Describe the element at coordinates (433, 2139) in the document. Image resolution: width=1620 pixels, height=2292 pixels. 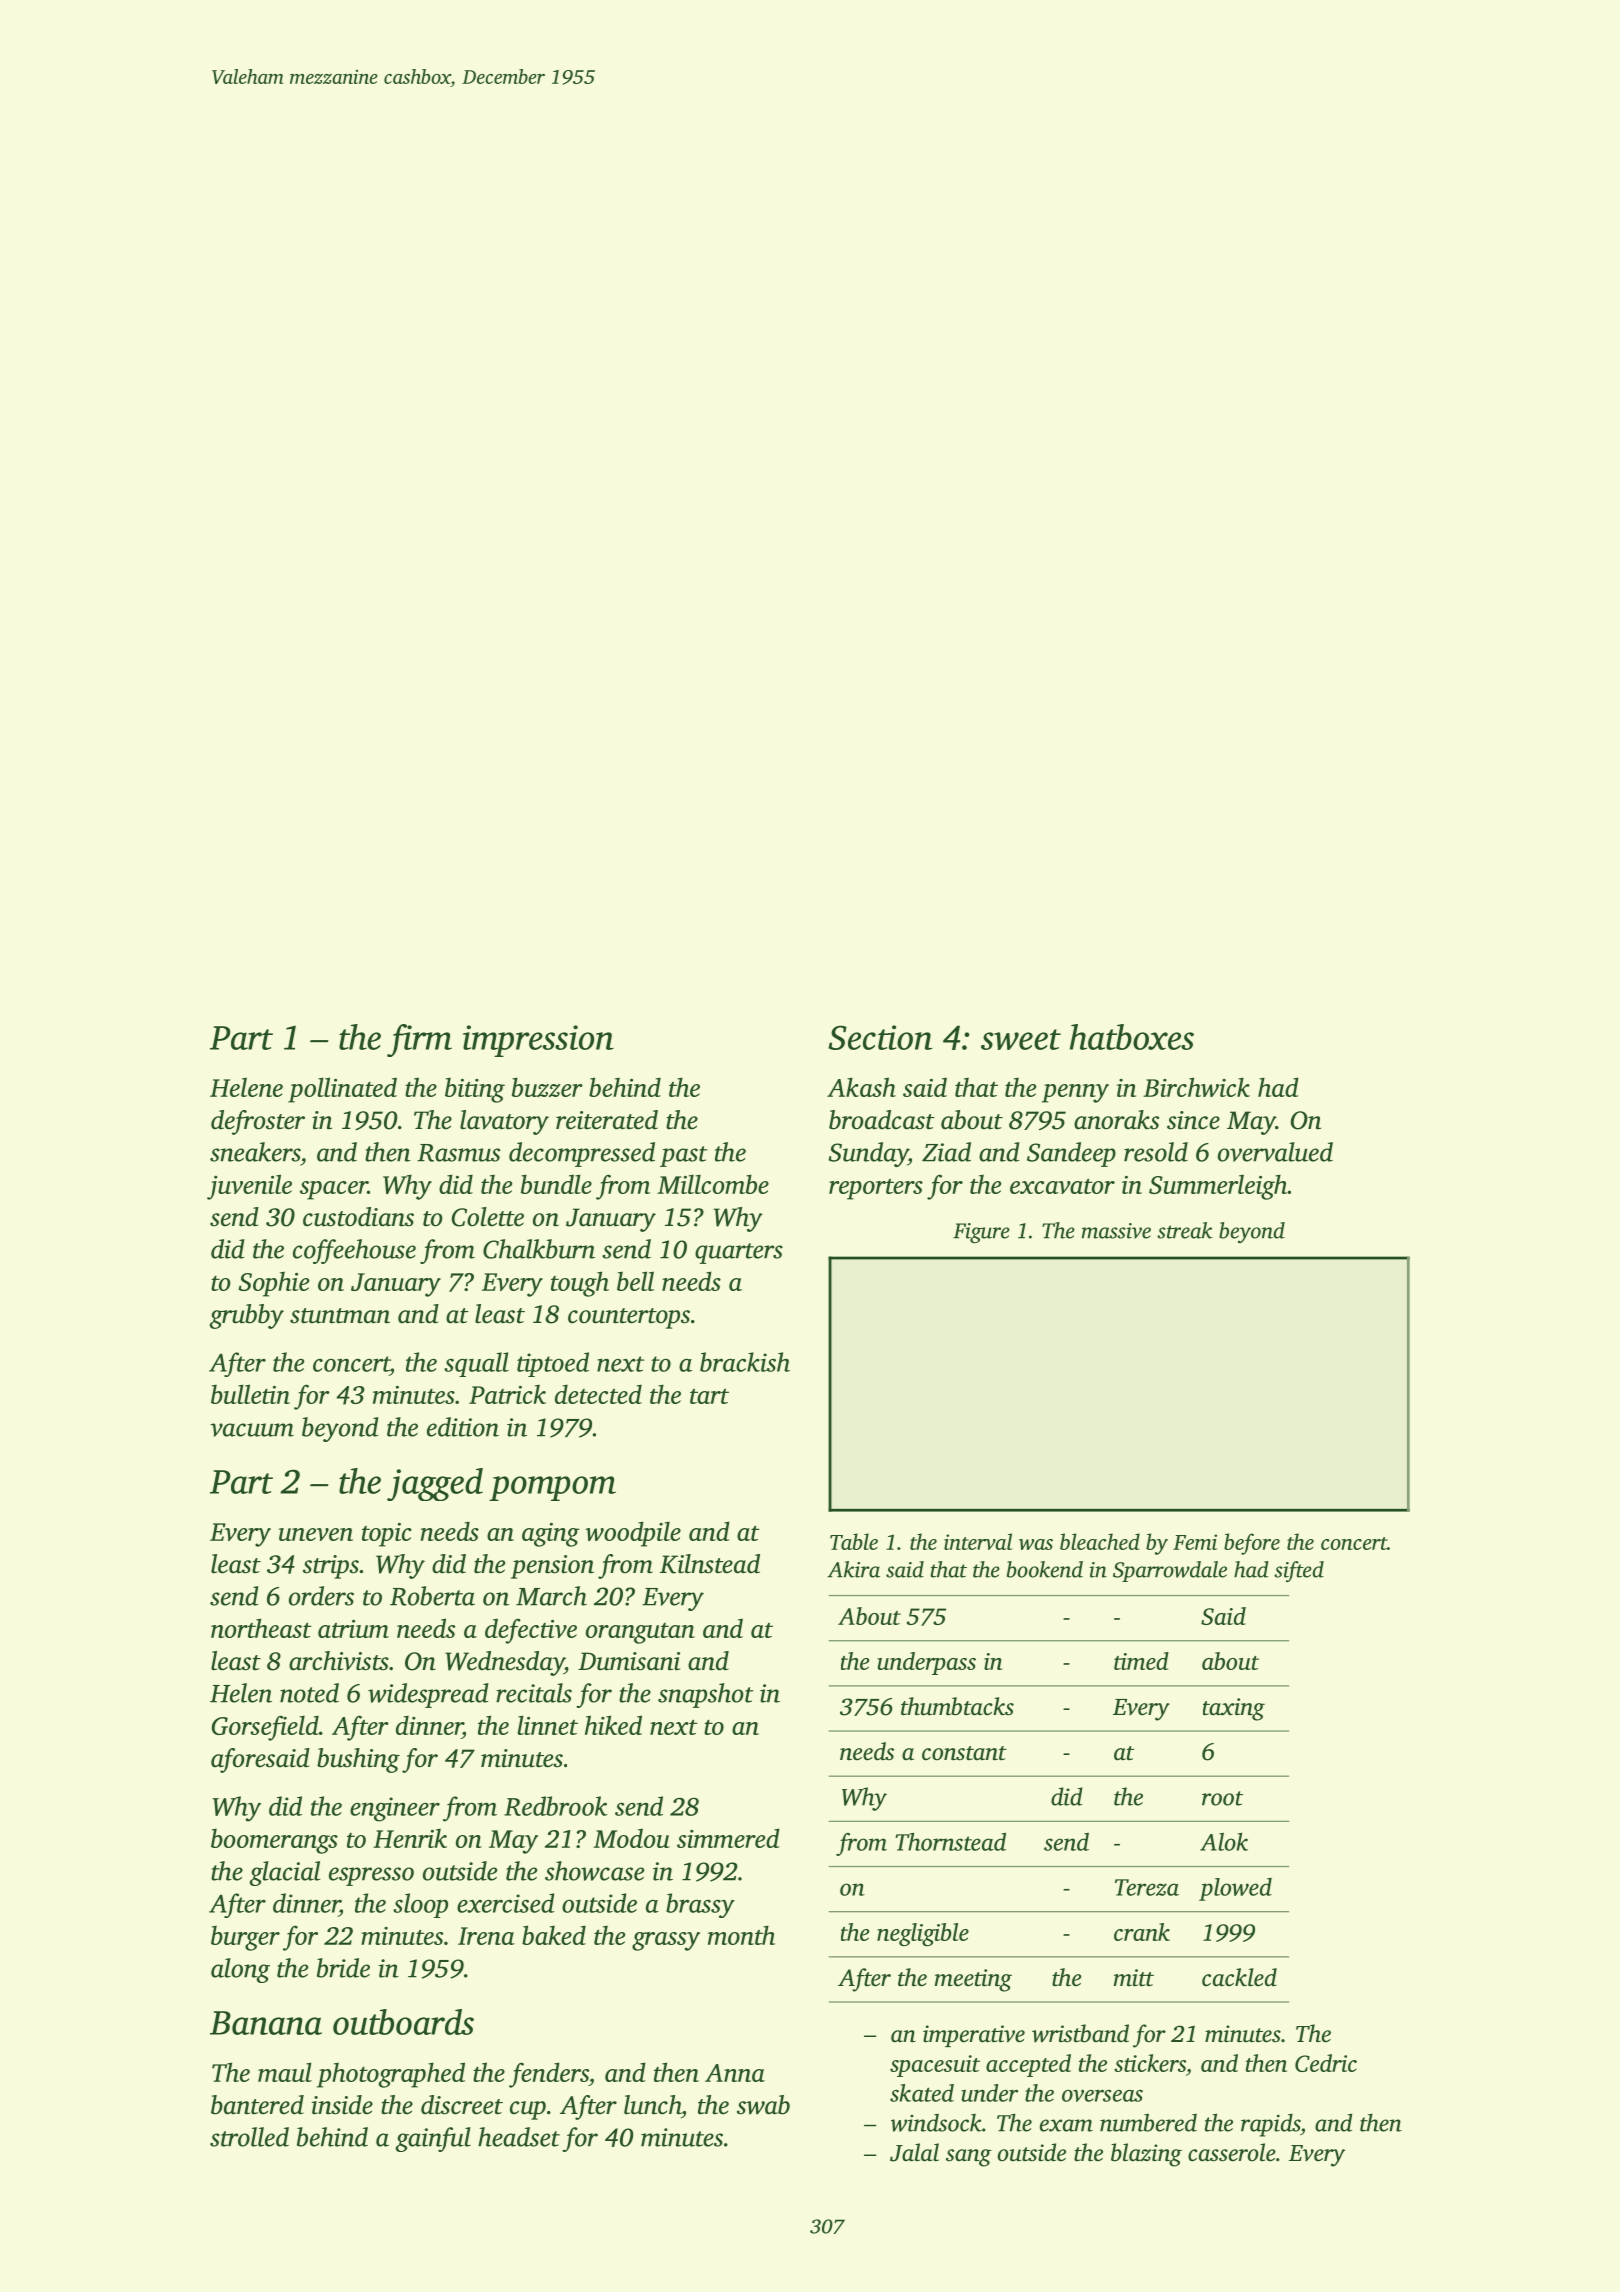
I see `gainful` at that location.
